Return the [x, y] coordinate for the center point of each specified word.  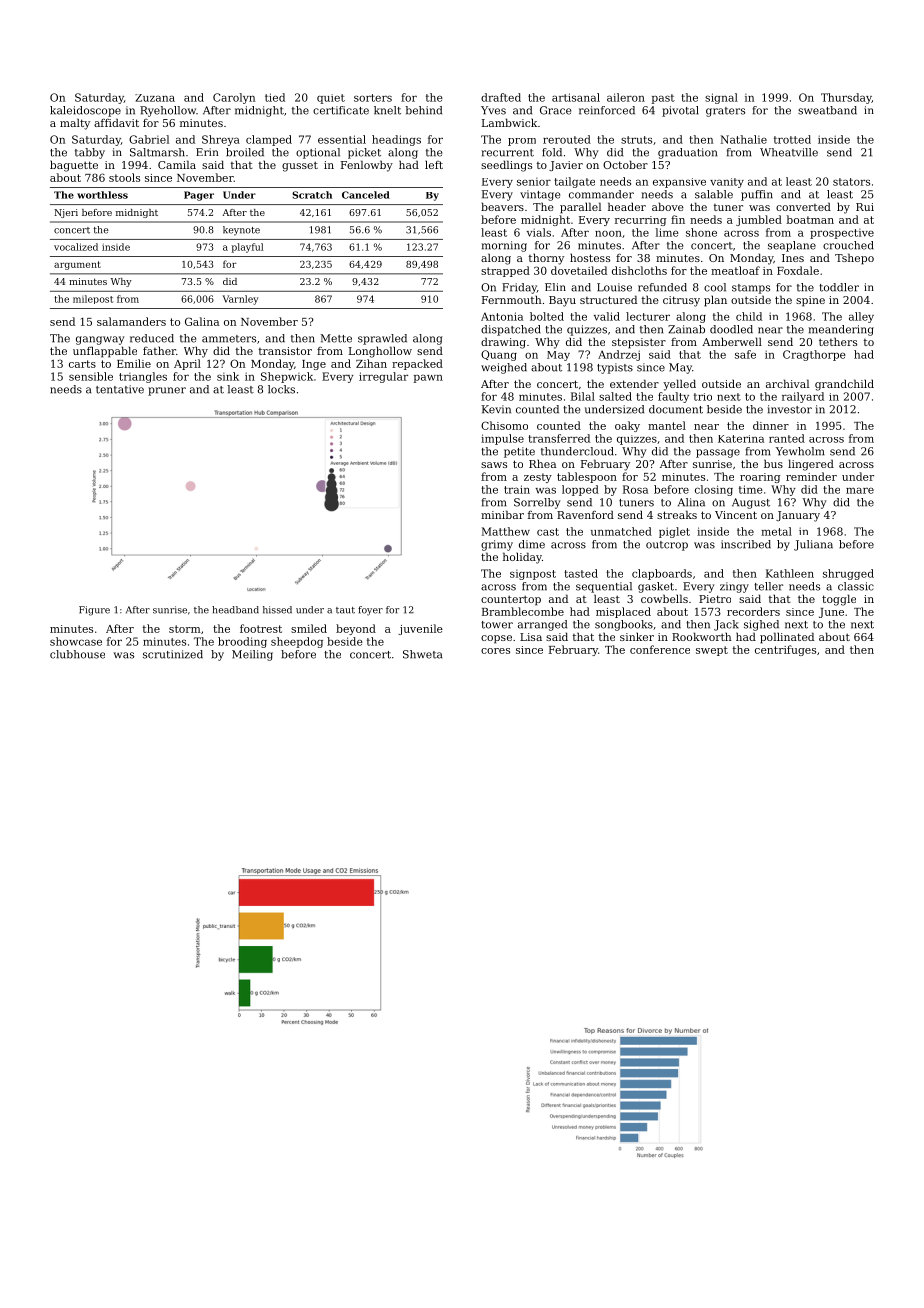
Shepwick [287, 377]
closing [714, 490]
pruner [167, 391]
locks [281, 389]
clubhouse [77, 654]
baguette [74, 166]
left [434, 164]
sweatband [827, 110]
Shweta [422, 654]
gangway [100, 340]
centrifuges [785, 650]
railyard [803, 397]
